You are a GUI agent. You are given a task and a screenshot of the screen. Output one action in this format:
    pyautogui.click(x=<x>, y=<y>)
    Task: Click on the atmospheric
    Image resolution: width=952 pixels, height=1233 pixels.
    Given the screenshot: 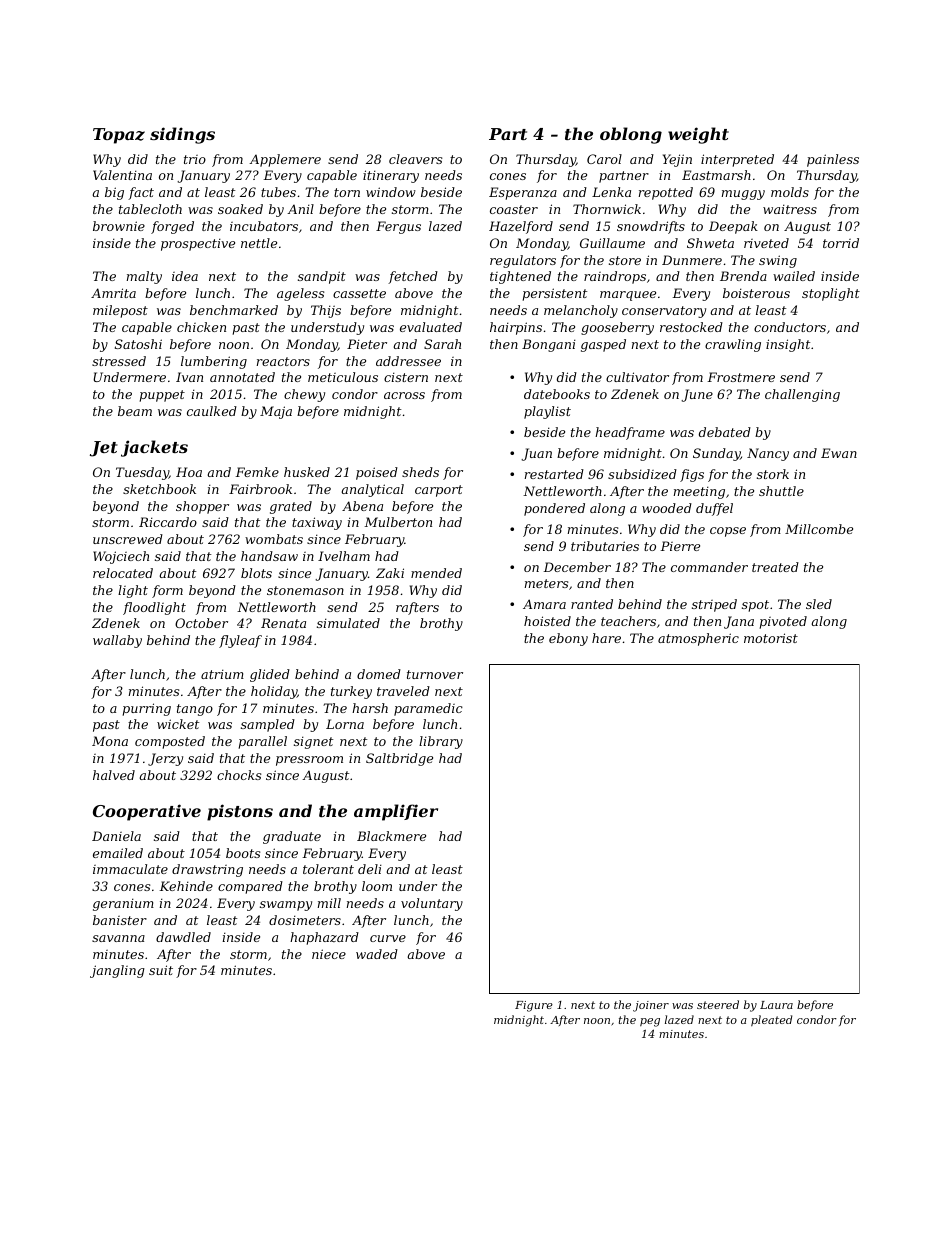 What is the action you would take?
    pyautogui.click(x=698, y=639)
